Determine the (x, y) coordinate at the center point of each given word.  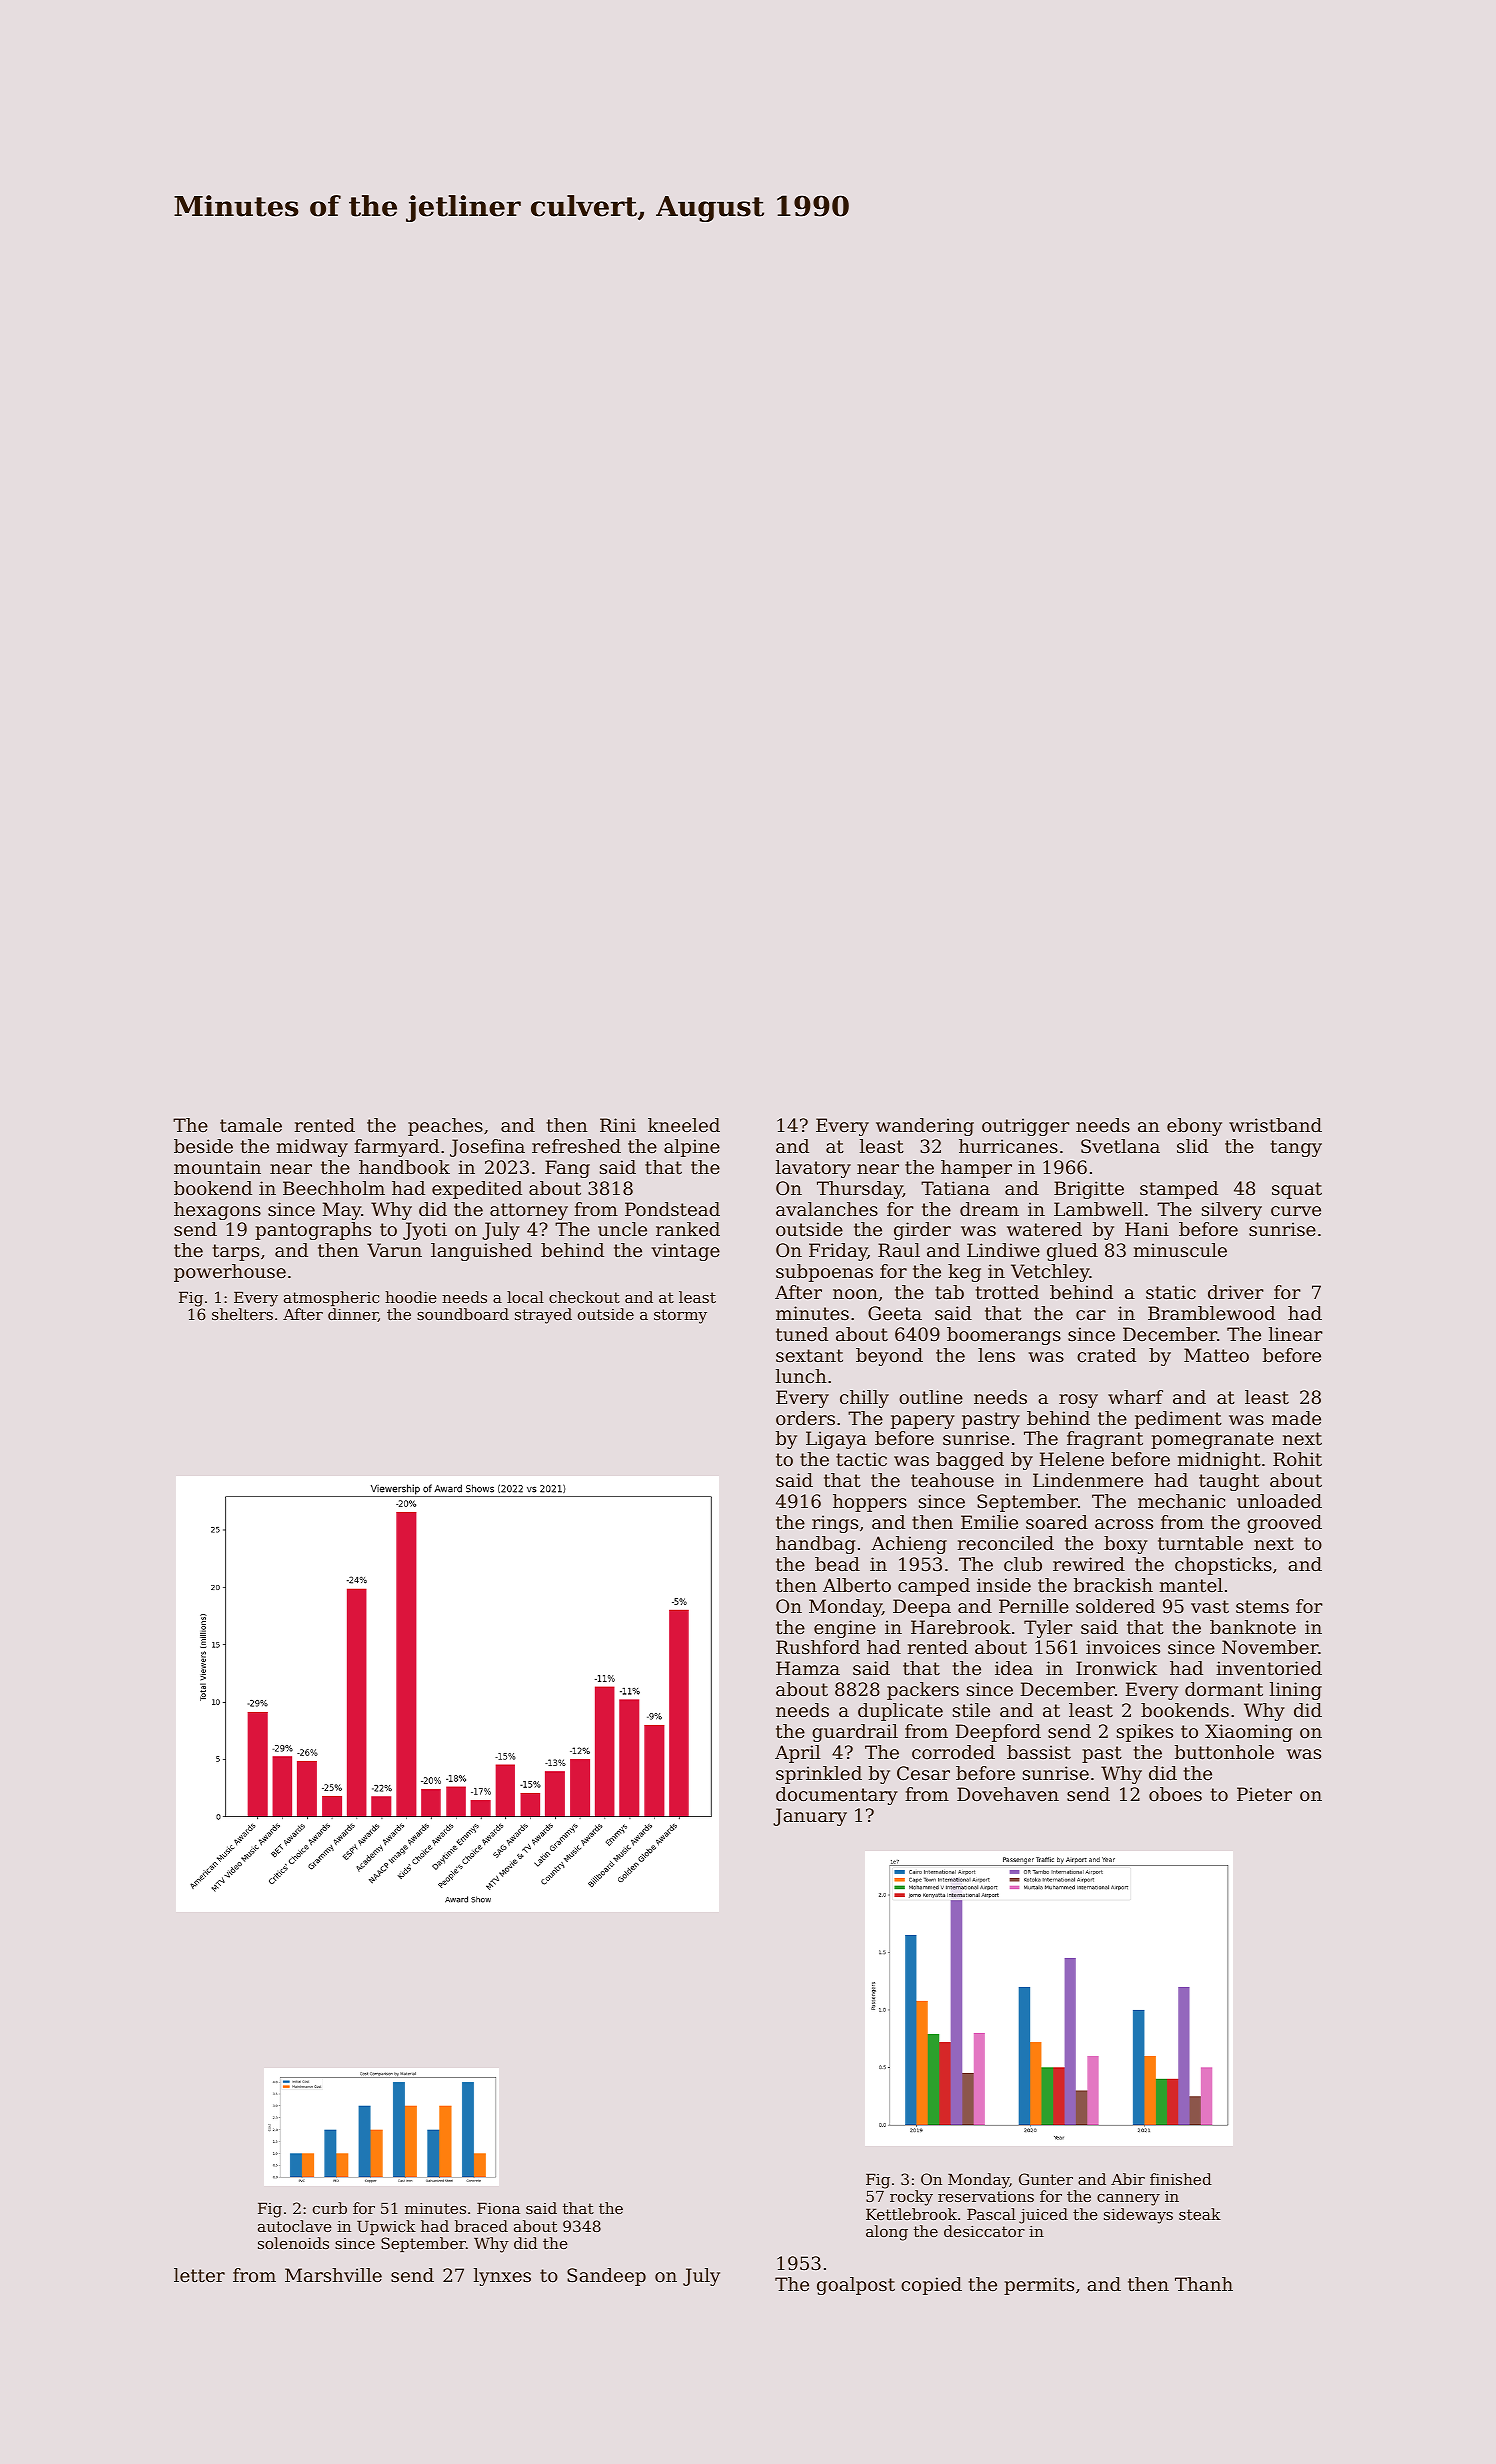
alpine (692, 1148)
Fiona (498, 2208)
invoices (1123, 1647)
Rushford (818, 1647)
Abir (1128, 2179)
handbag (815, 1545)
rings (835, 1524)
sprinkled (819, 1775)
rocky (911, 2198)
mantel (1191, 1585)
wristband (1275, 1125)
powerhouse (230, 1273)
